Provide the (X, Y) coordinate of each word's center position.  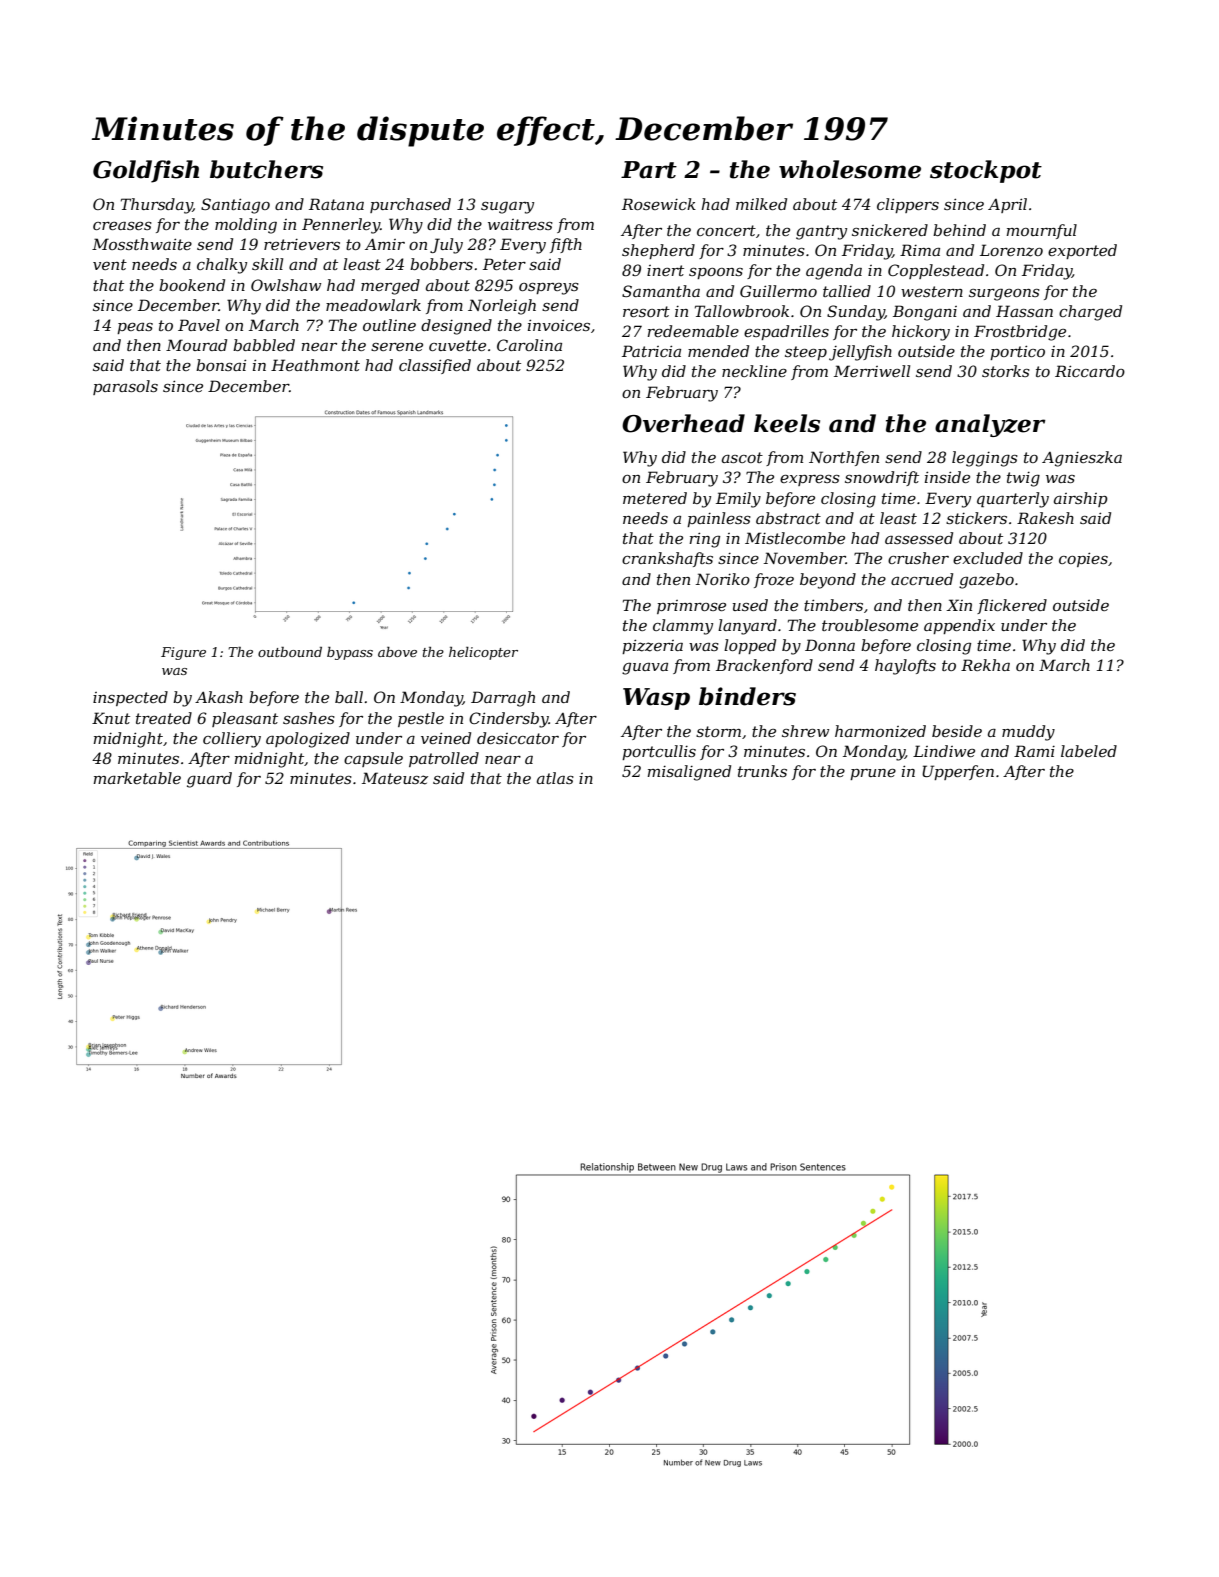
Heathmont (315, 365)
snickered (890, 230)
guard (209, 780)
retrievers (302, 244)
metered (655, 498)
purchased (410, 205)
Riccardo (1090, 371)
